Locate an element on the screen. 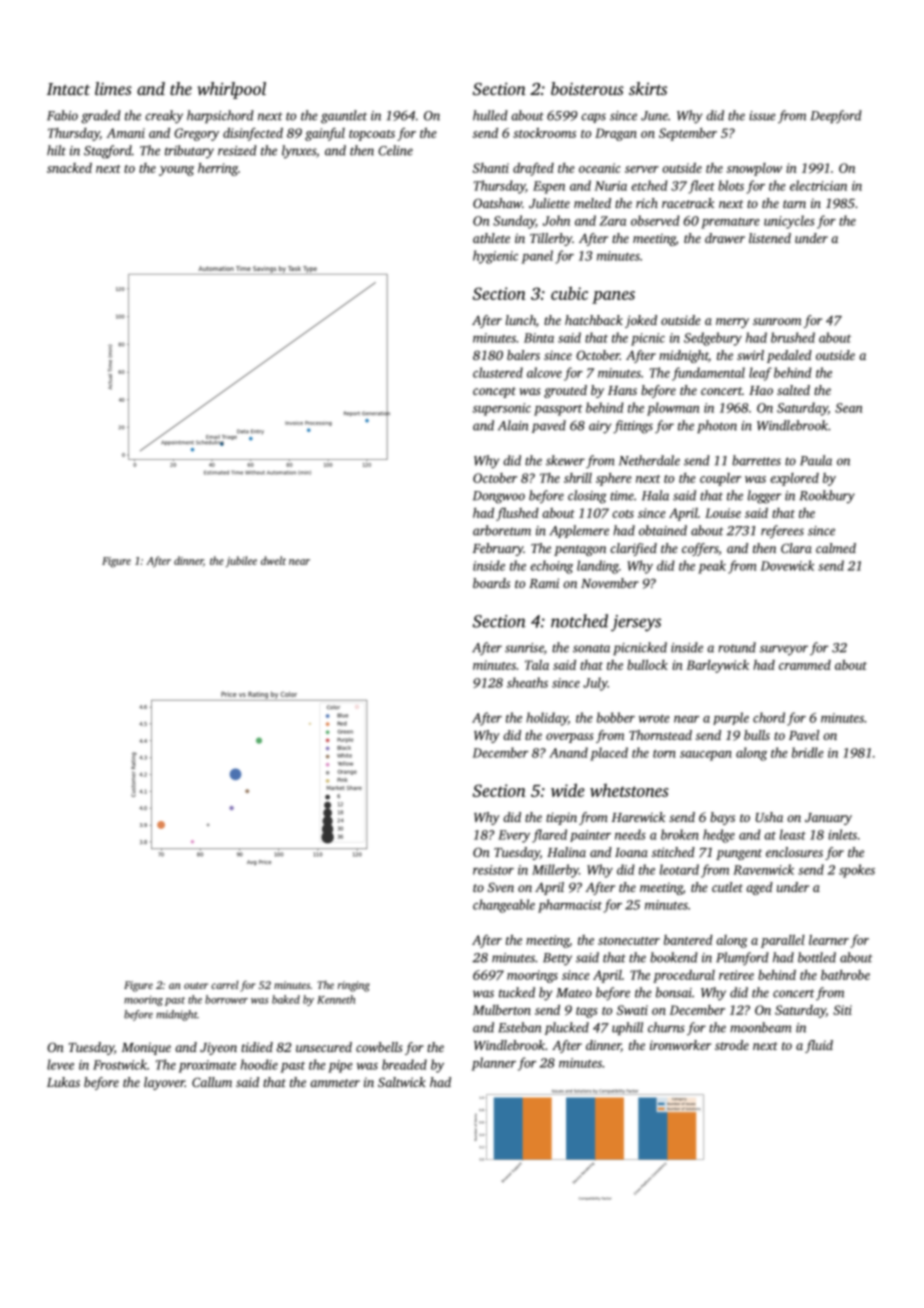  hilt is located at coordinates (56, 150).
